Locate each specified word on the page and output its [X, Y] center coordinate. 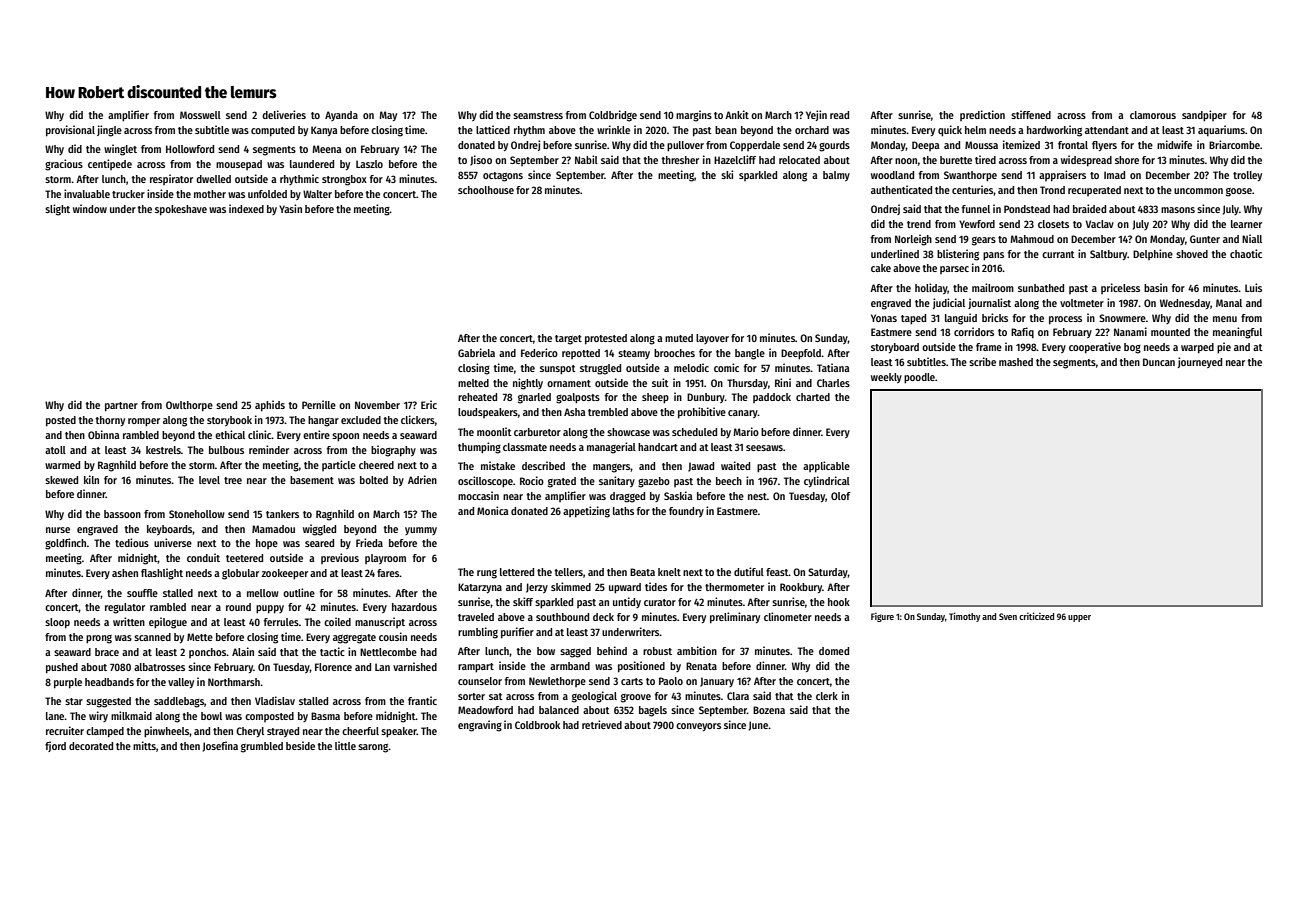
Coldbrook [537, 725]
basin [1156, 287]
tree [233, 480]
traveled [476, 617]
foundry [686, 512]
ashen [125, 573]
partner [121, 407]
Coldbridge [613, 116]
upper [1079, 618]
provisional [70, 131]
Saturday [828, 573]
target [568, 340]
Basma [325, 716]
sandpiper [1204, 116]
